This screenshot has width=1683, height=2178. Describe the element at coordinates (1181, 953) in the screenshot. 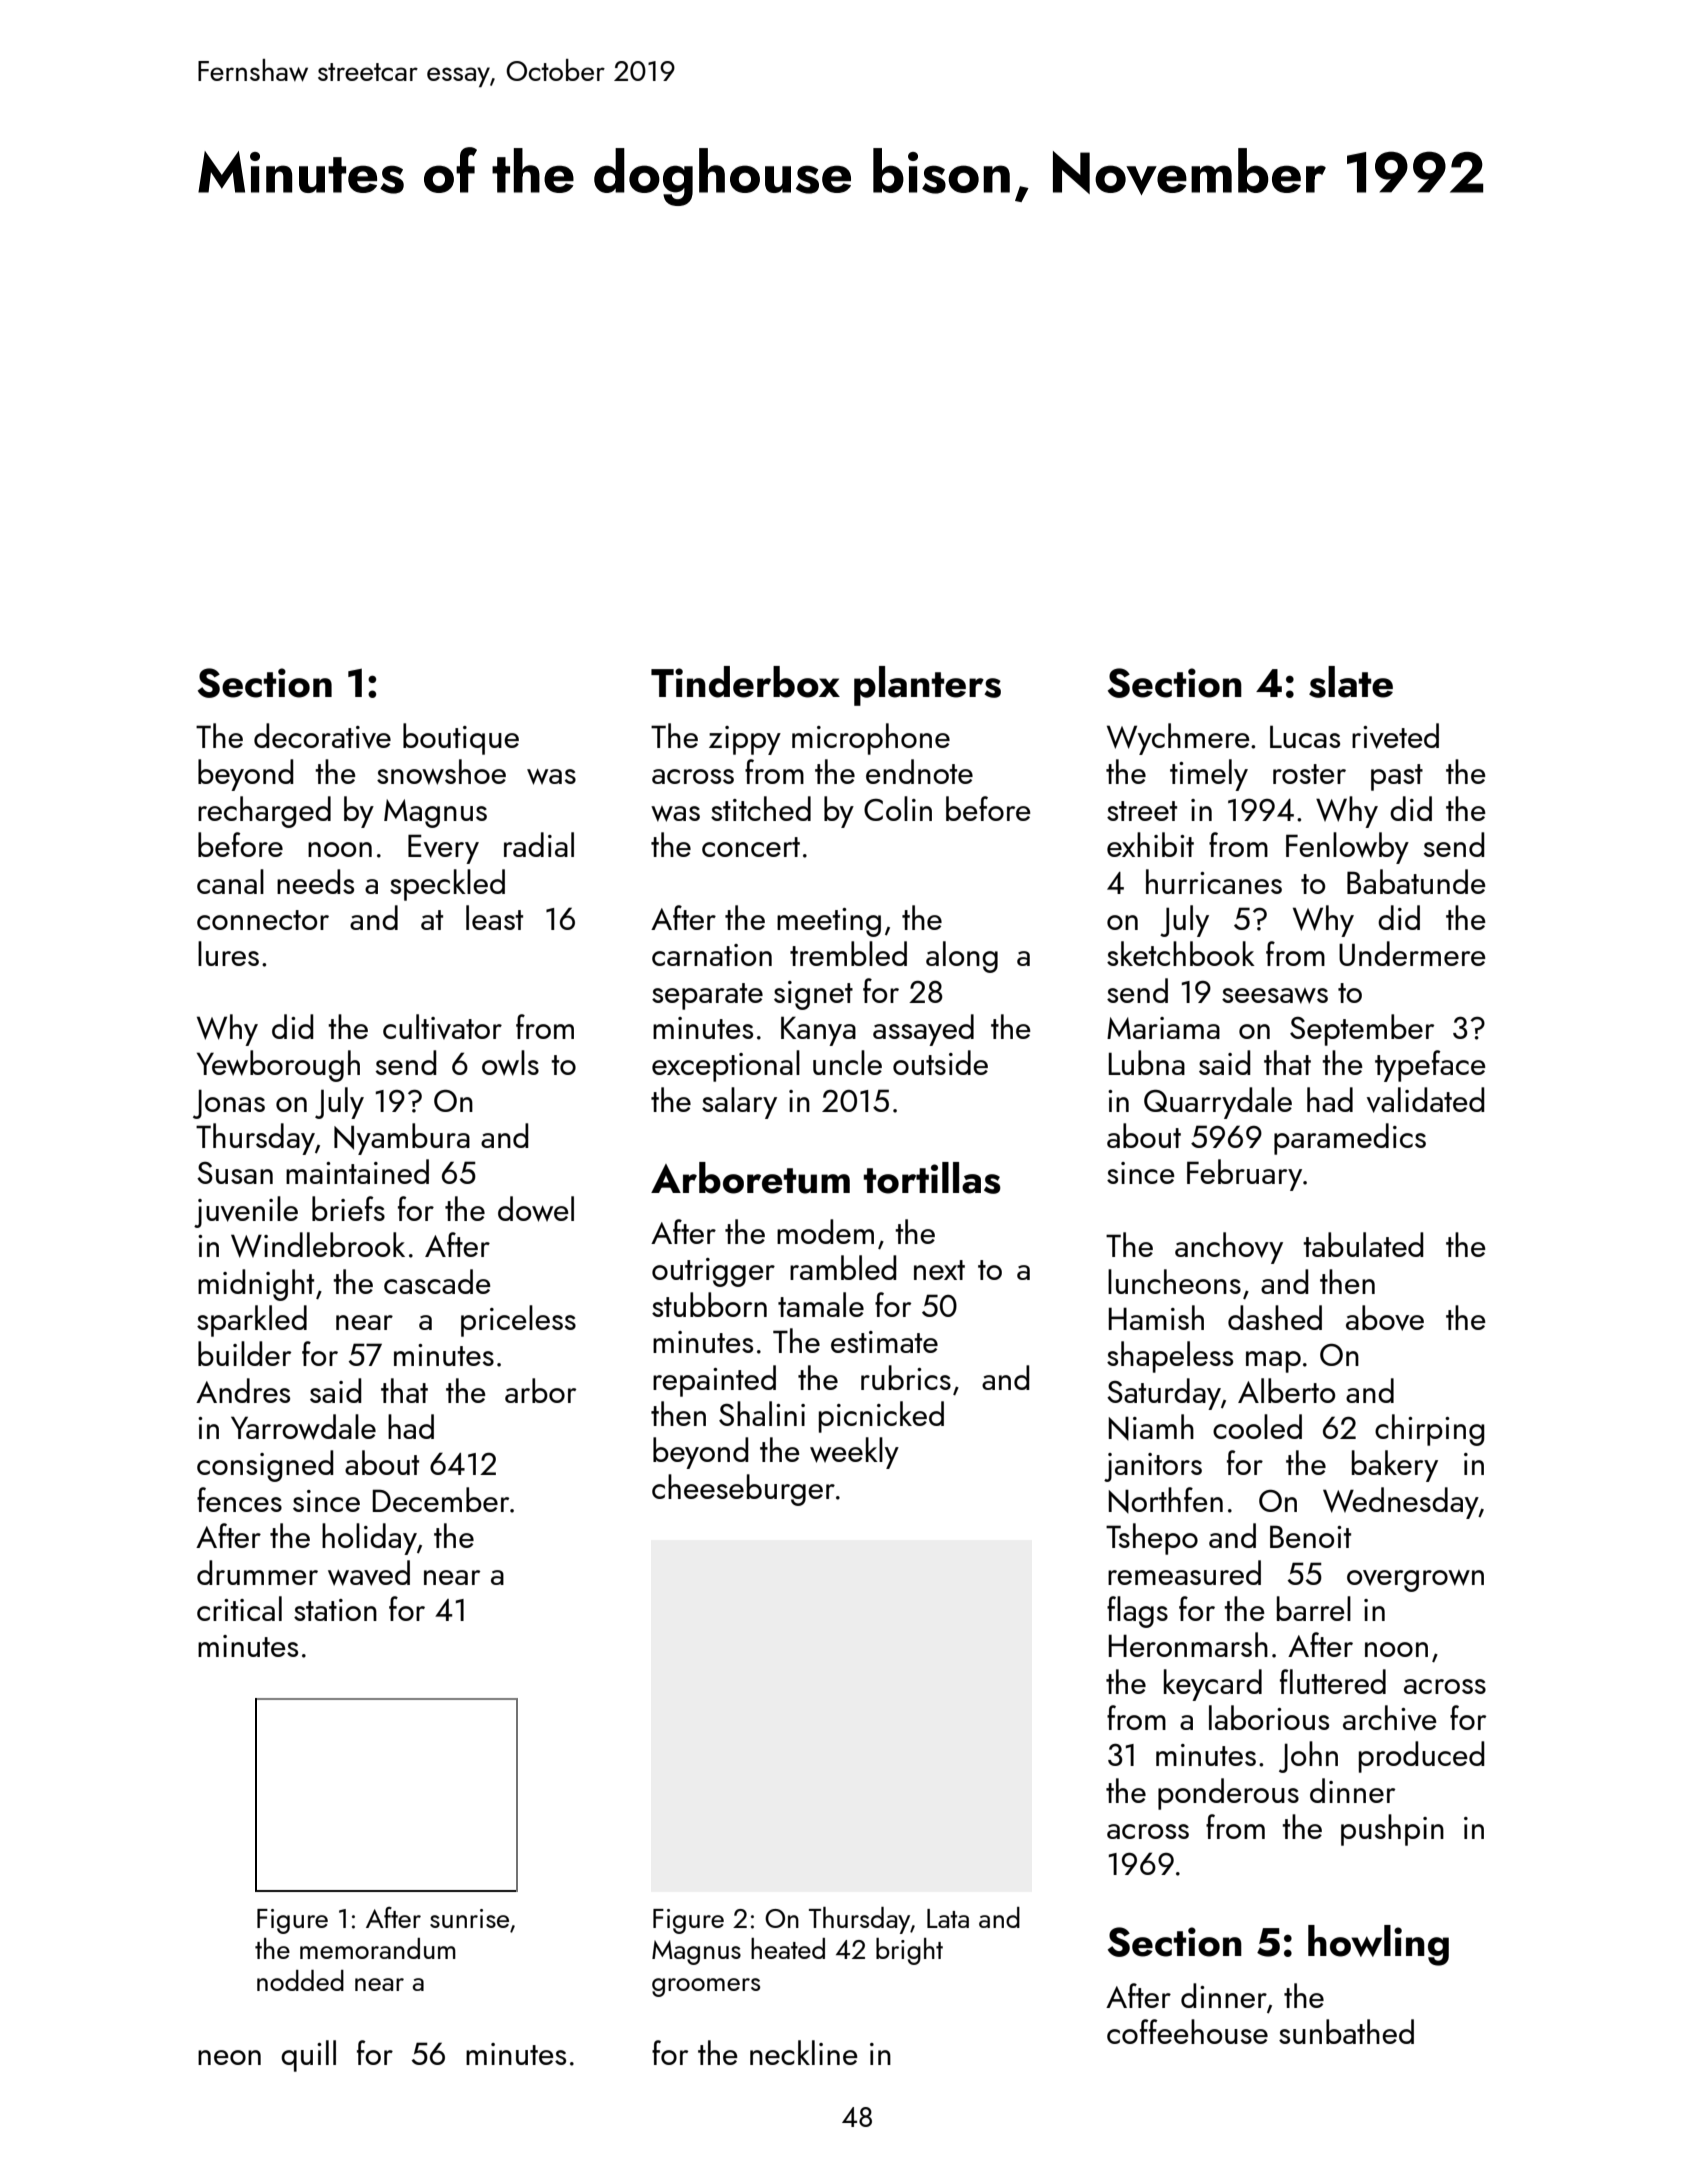

I see `sketchbook` at that location.
